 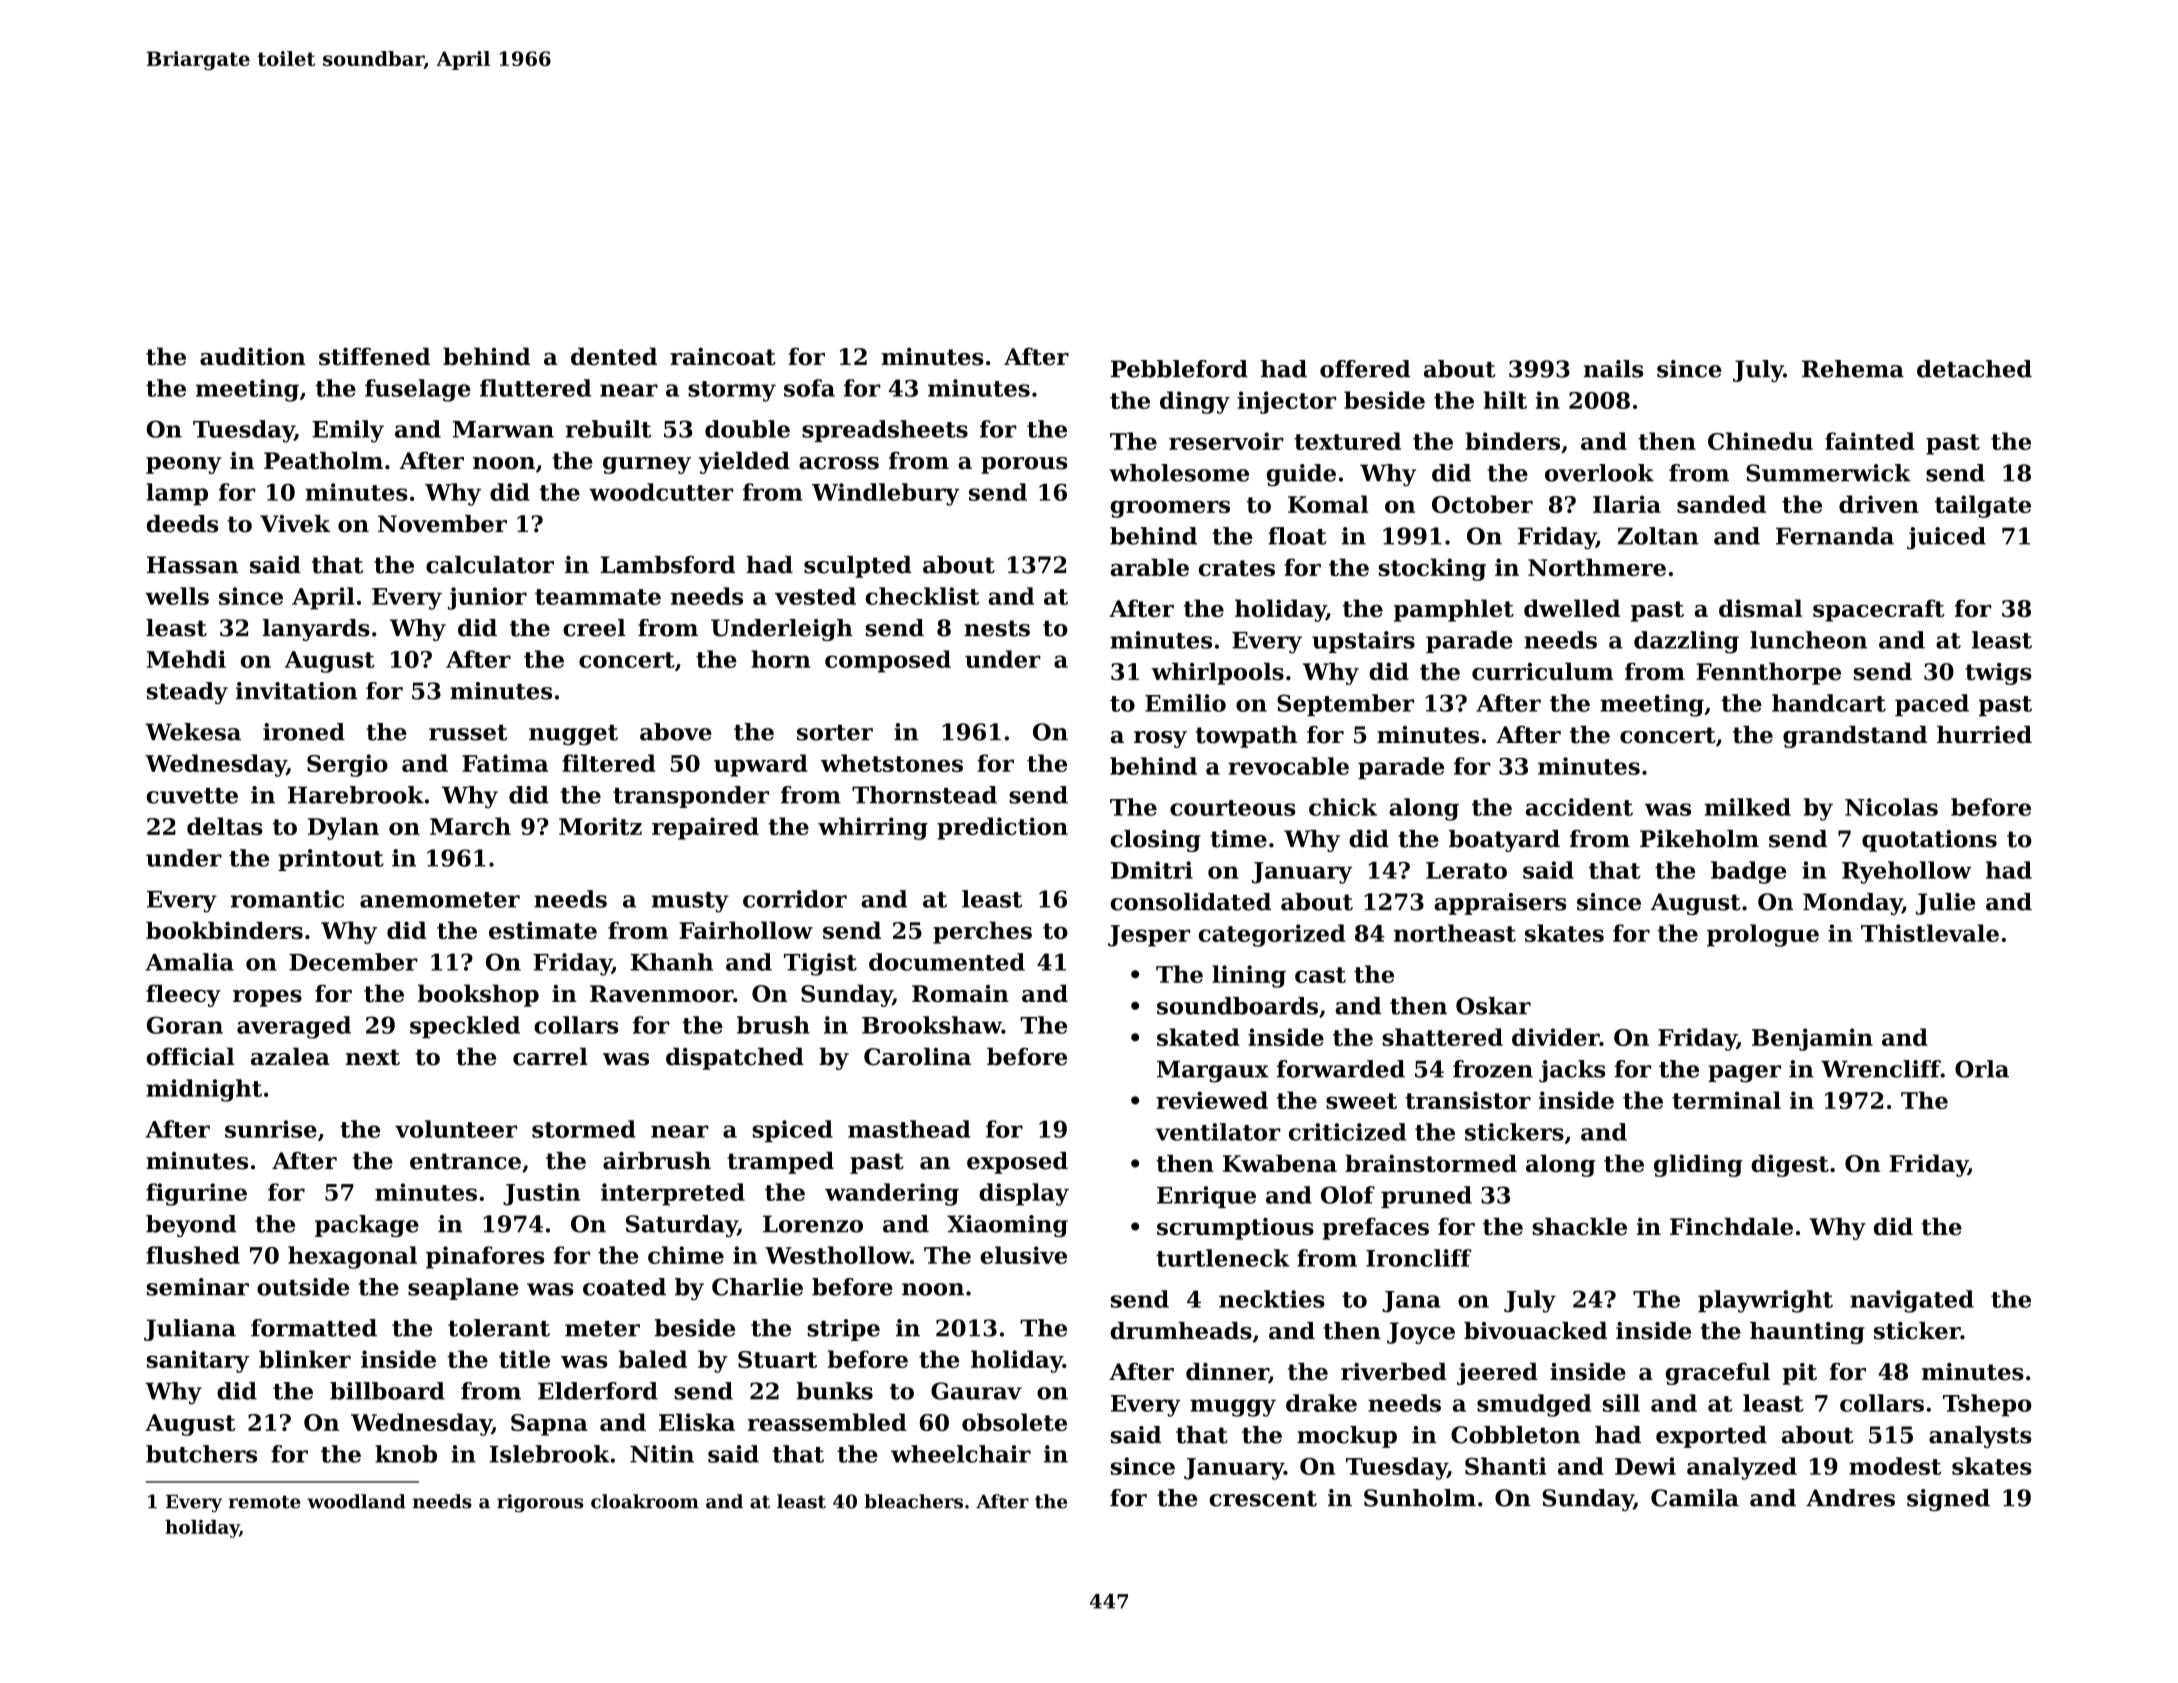 What do you see at coordinates (913, 1501) in the screenshot?
I see `bleachers` at bounding box center [913, 1501].
